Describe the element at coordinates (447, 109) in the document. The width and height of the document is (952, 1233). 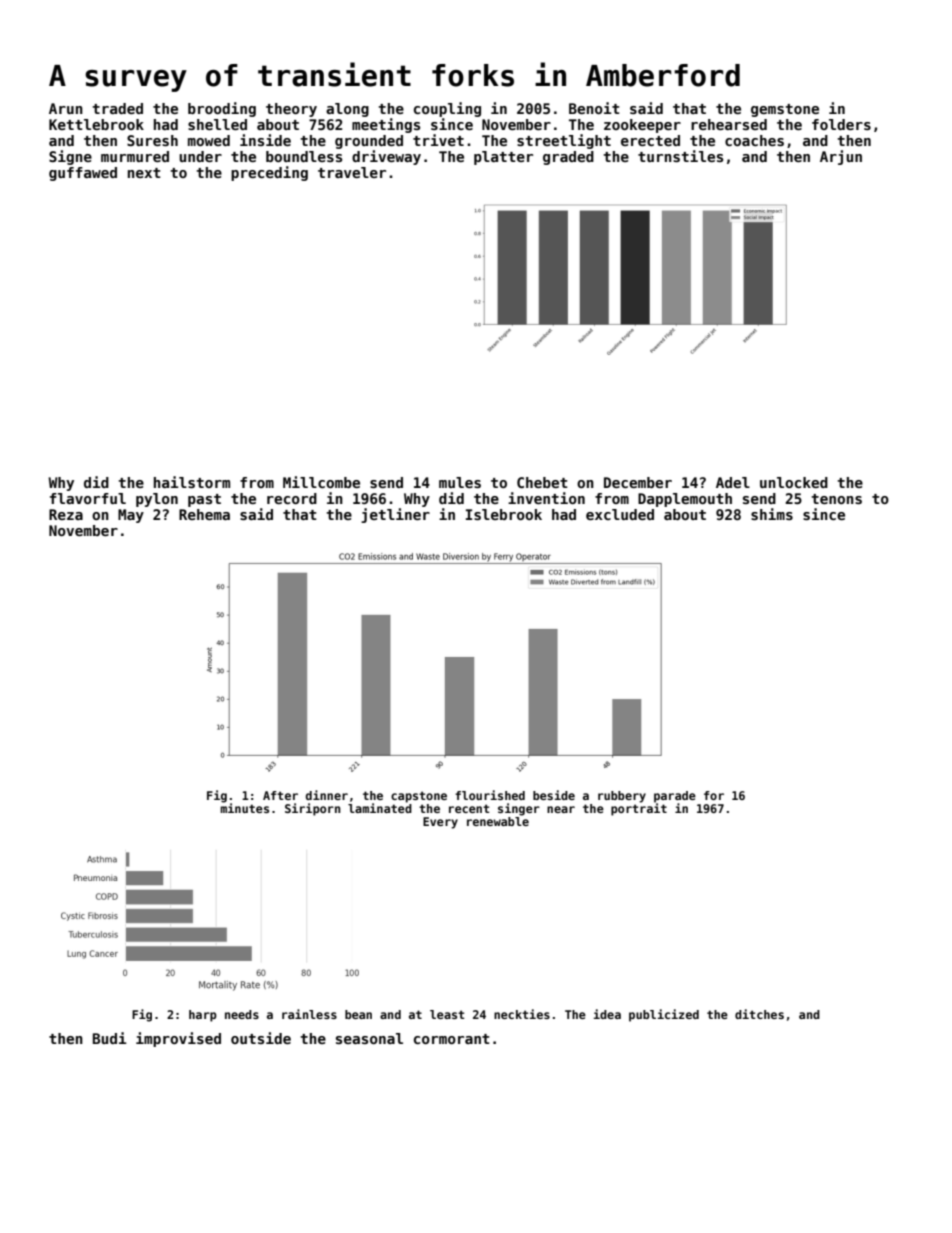
I see `coupling` at that location.
